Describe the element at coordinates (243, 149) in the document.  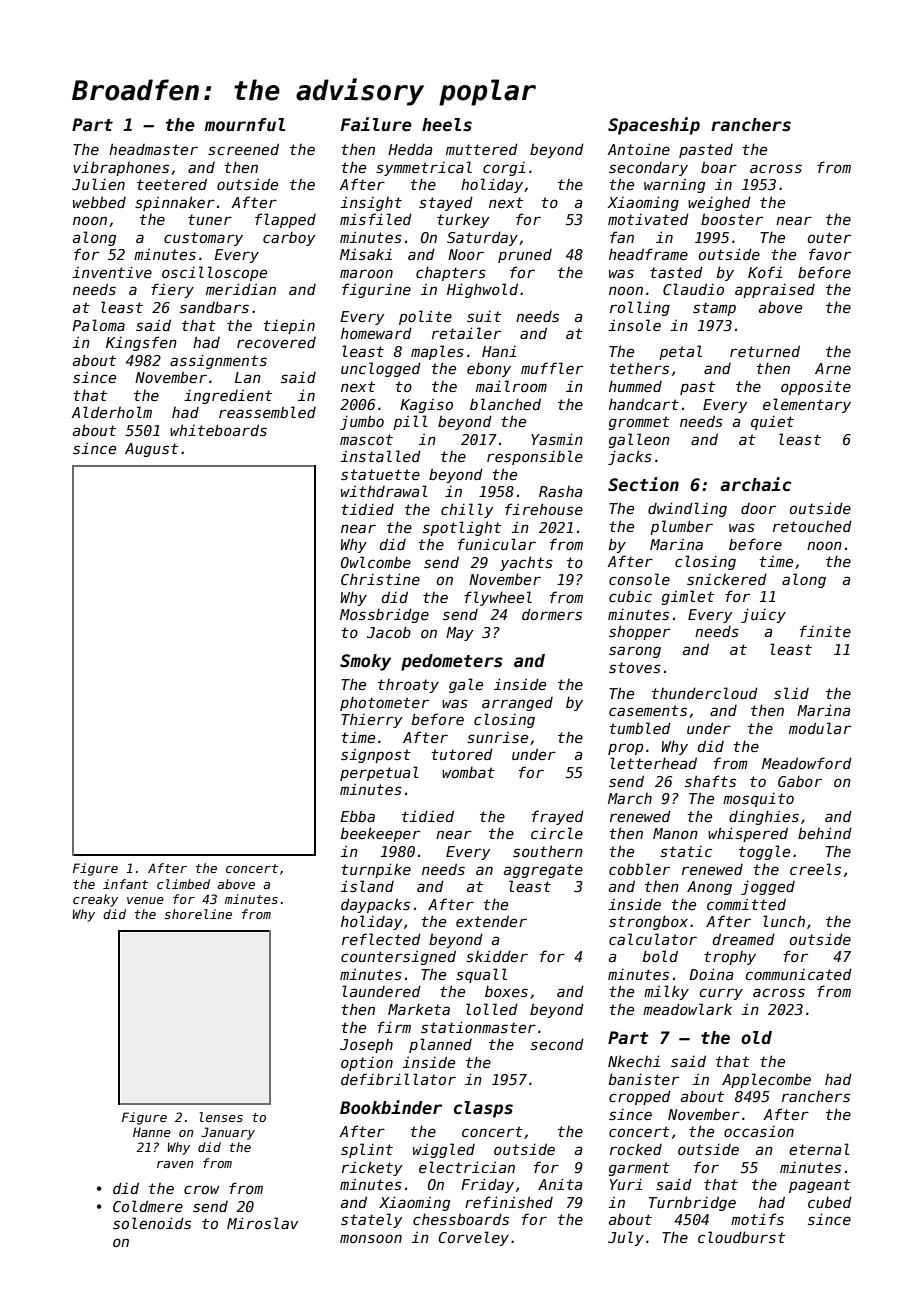
I see `screened` at that location.
